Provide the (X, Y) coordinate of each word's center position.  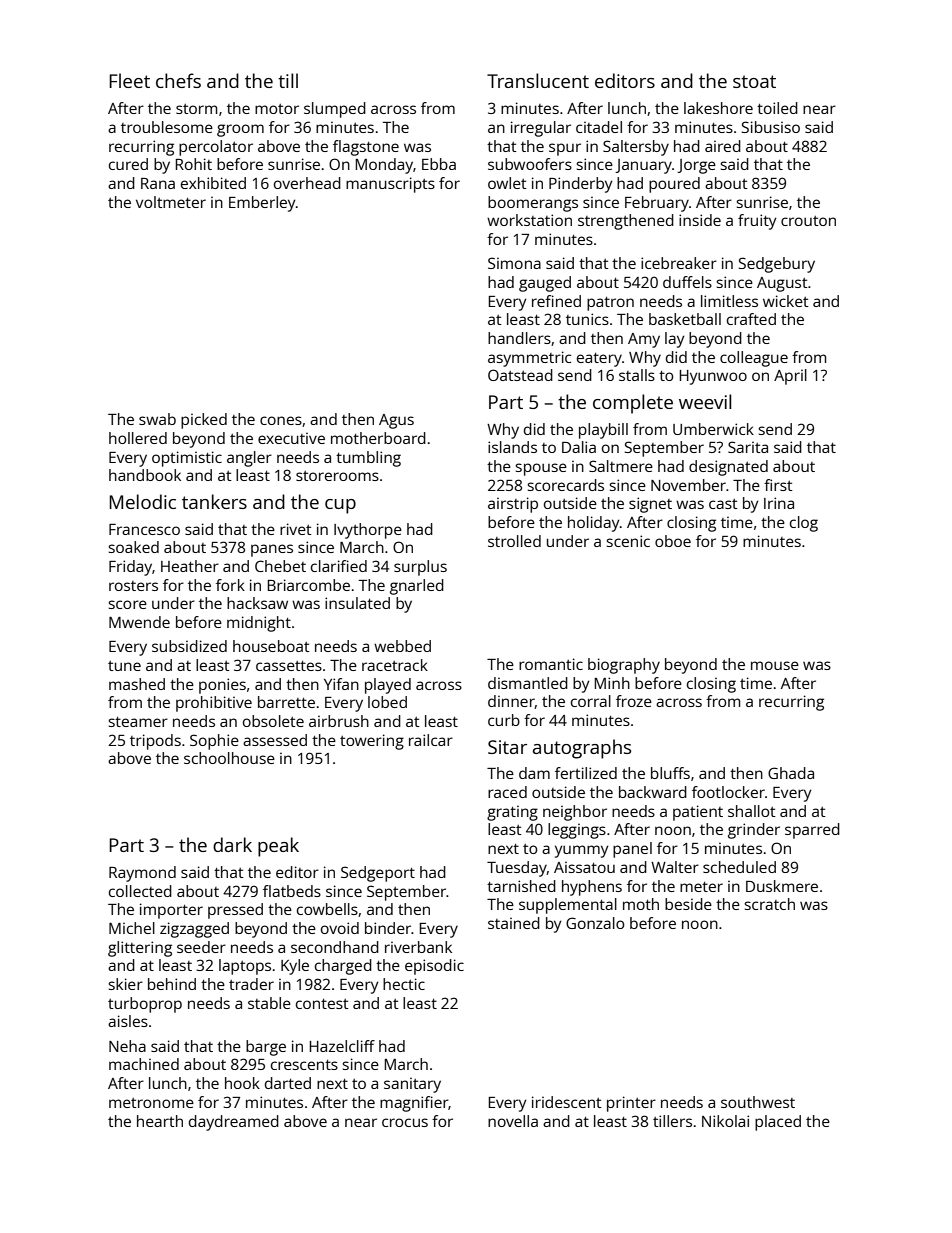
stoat (754, 81)
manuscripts (390, 185)
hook (242, 1083)
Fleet (129, 80)
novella (513, 1121)
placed (778, 1123)
